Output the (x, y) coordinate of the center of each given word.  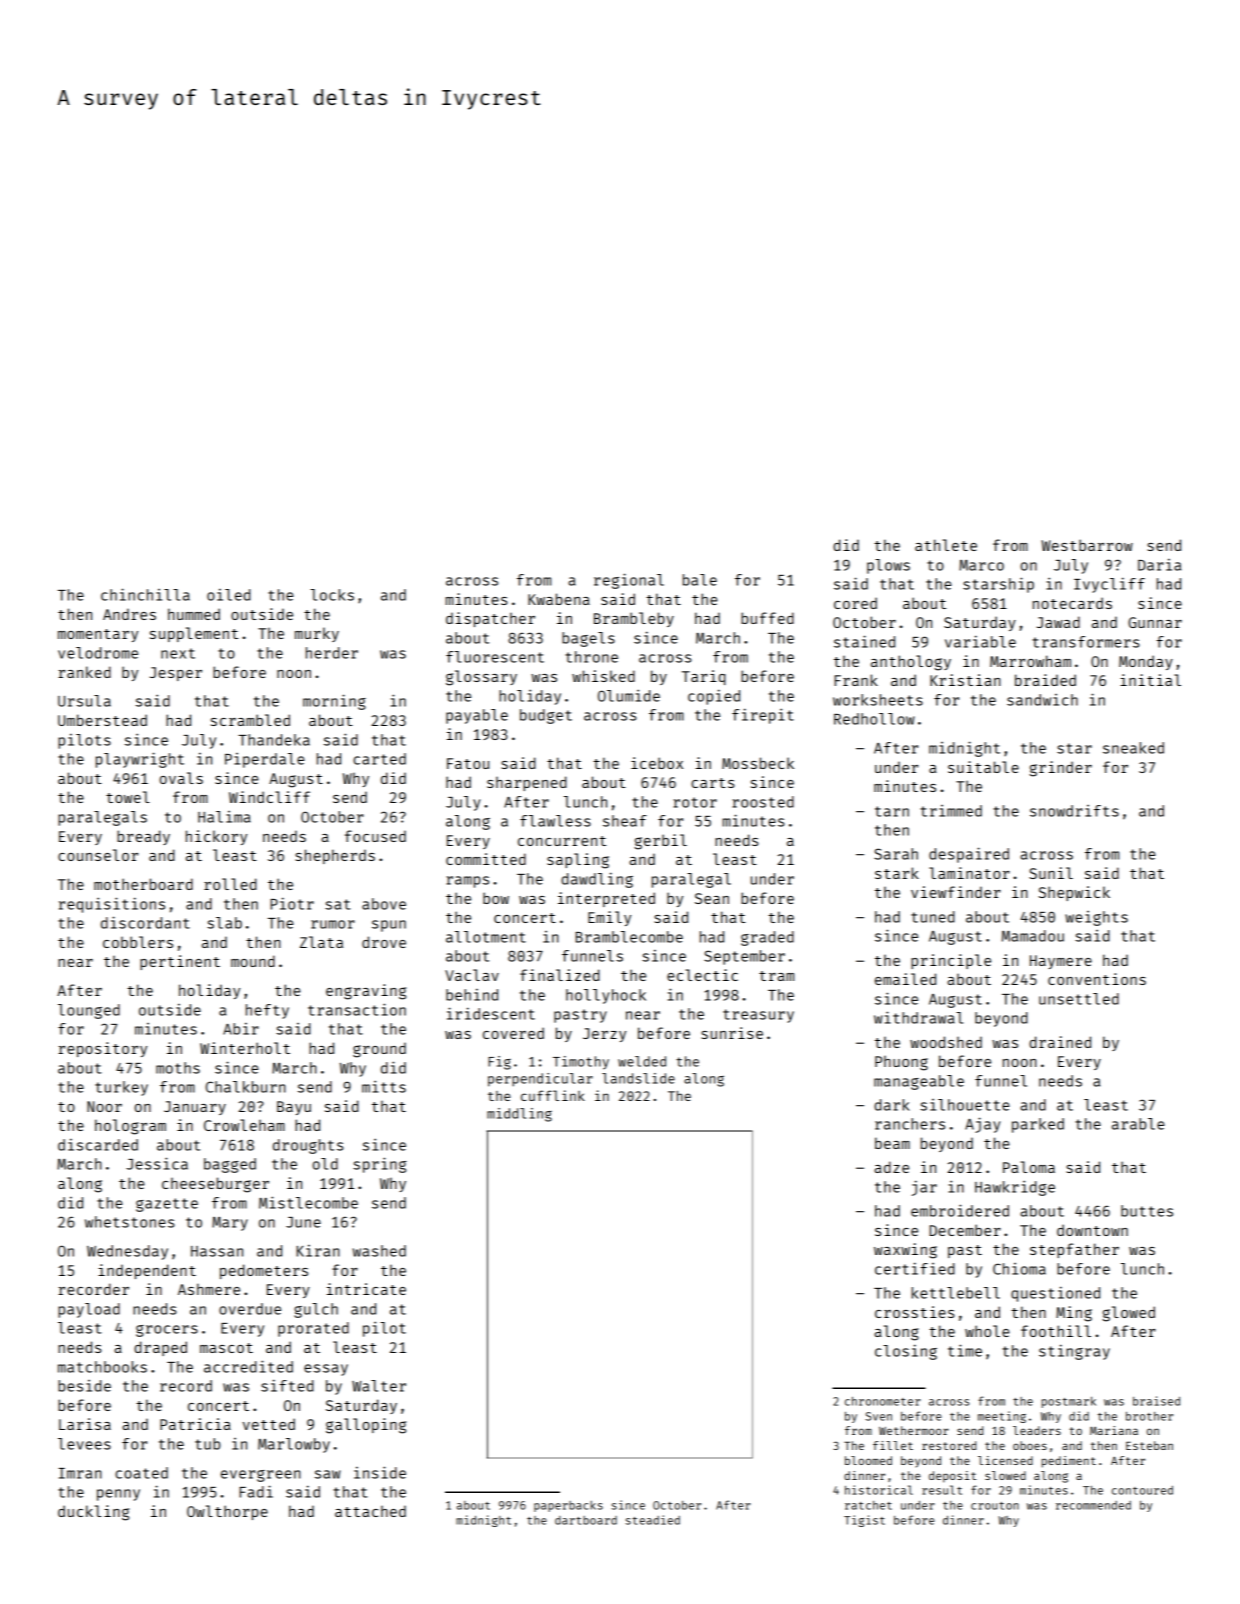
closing (906, 1352)
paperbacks (568, 1506)
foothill (1056, 1331)
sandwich (1042, 700)
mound (253, 961)
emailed (905, 979)
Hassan (217, 1251)
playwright (140, 760)
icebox (657, 763)
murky (317, 634)
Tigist (864, 1521)
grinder (1060, 769)
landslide (638, 1078)
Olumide (629, 695)
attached (370, 1511)
